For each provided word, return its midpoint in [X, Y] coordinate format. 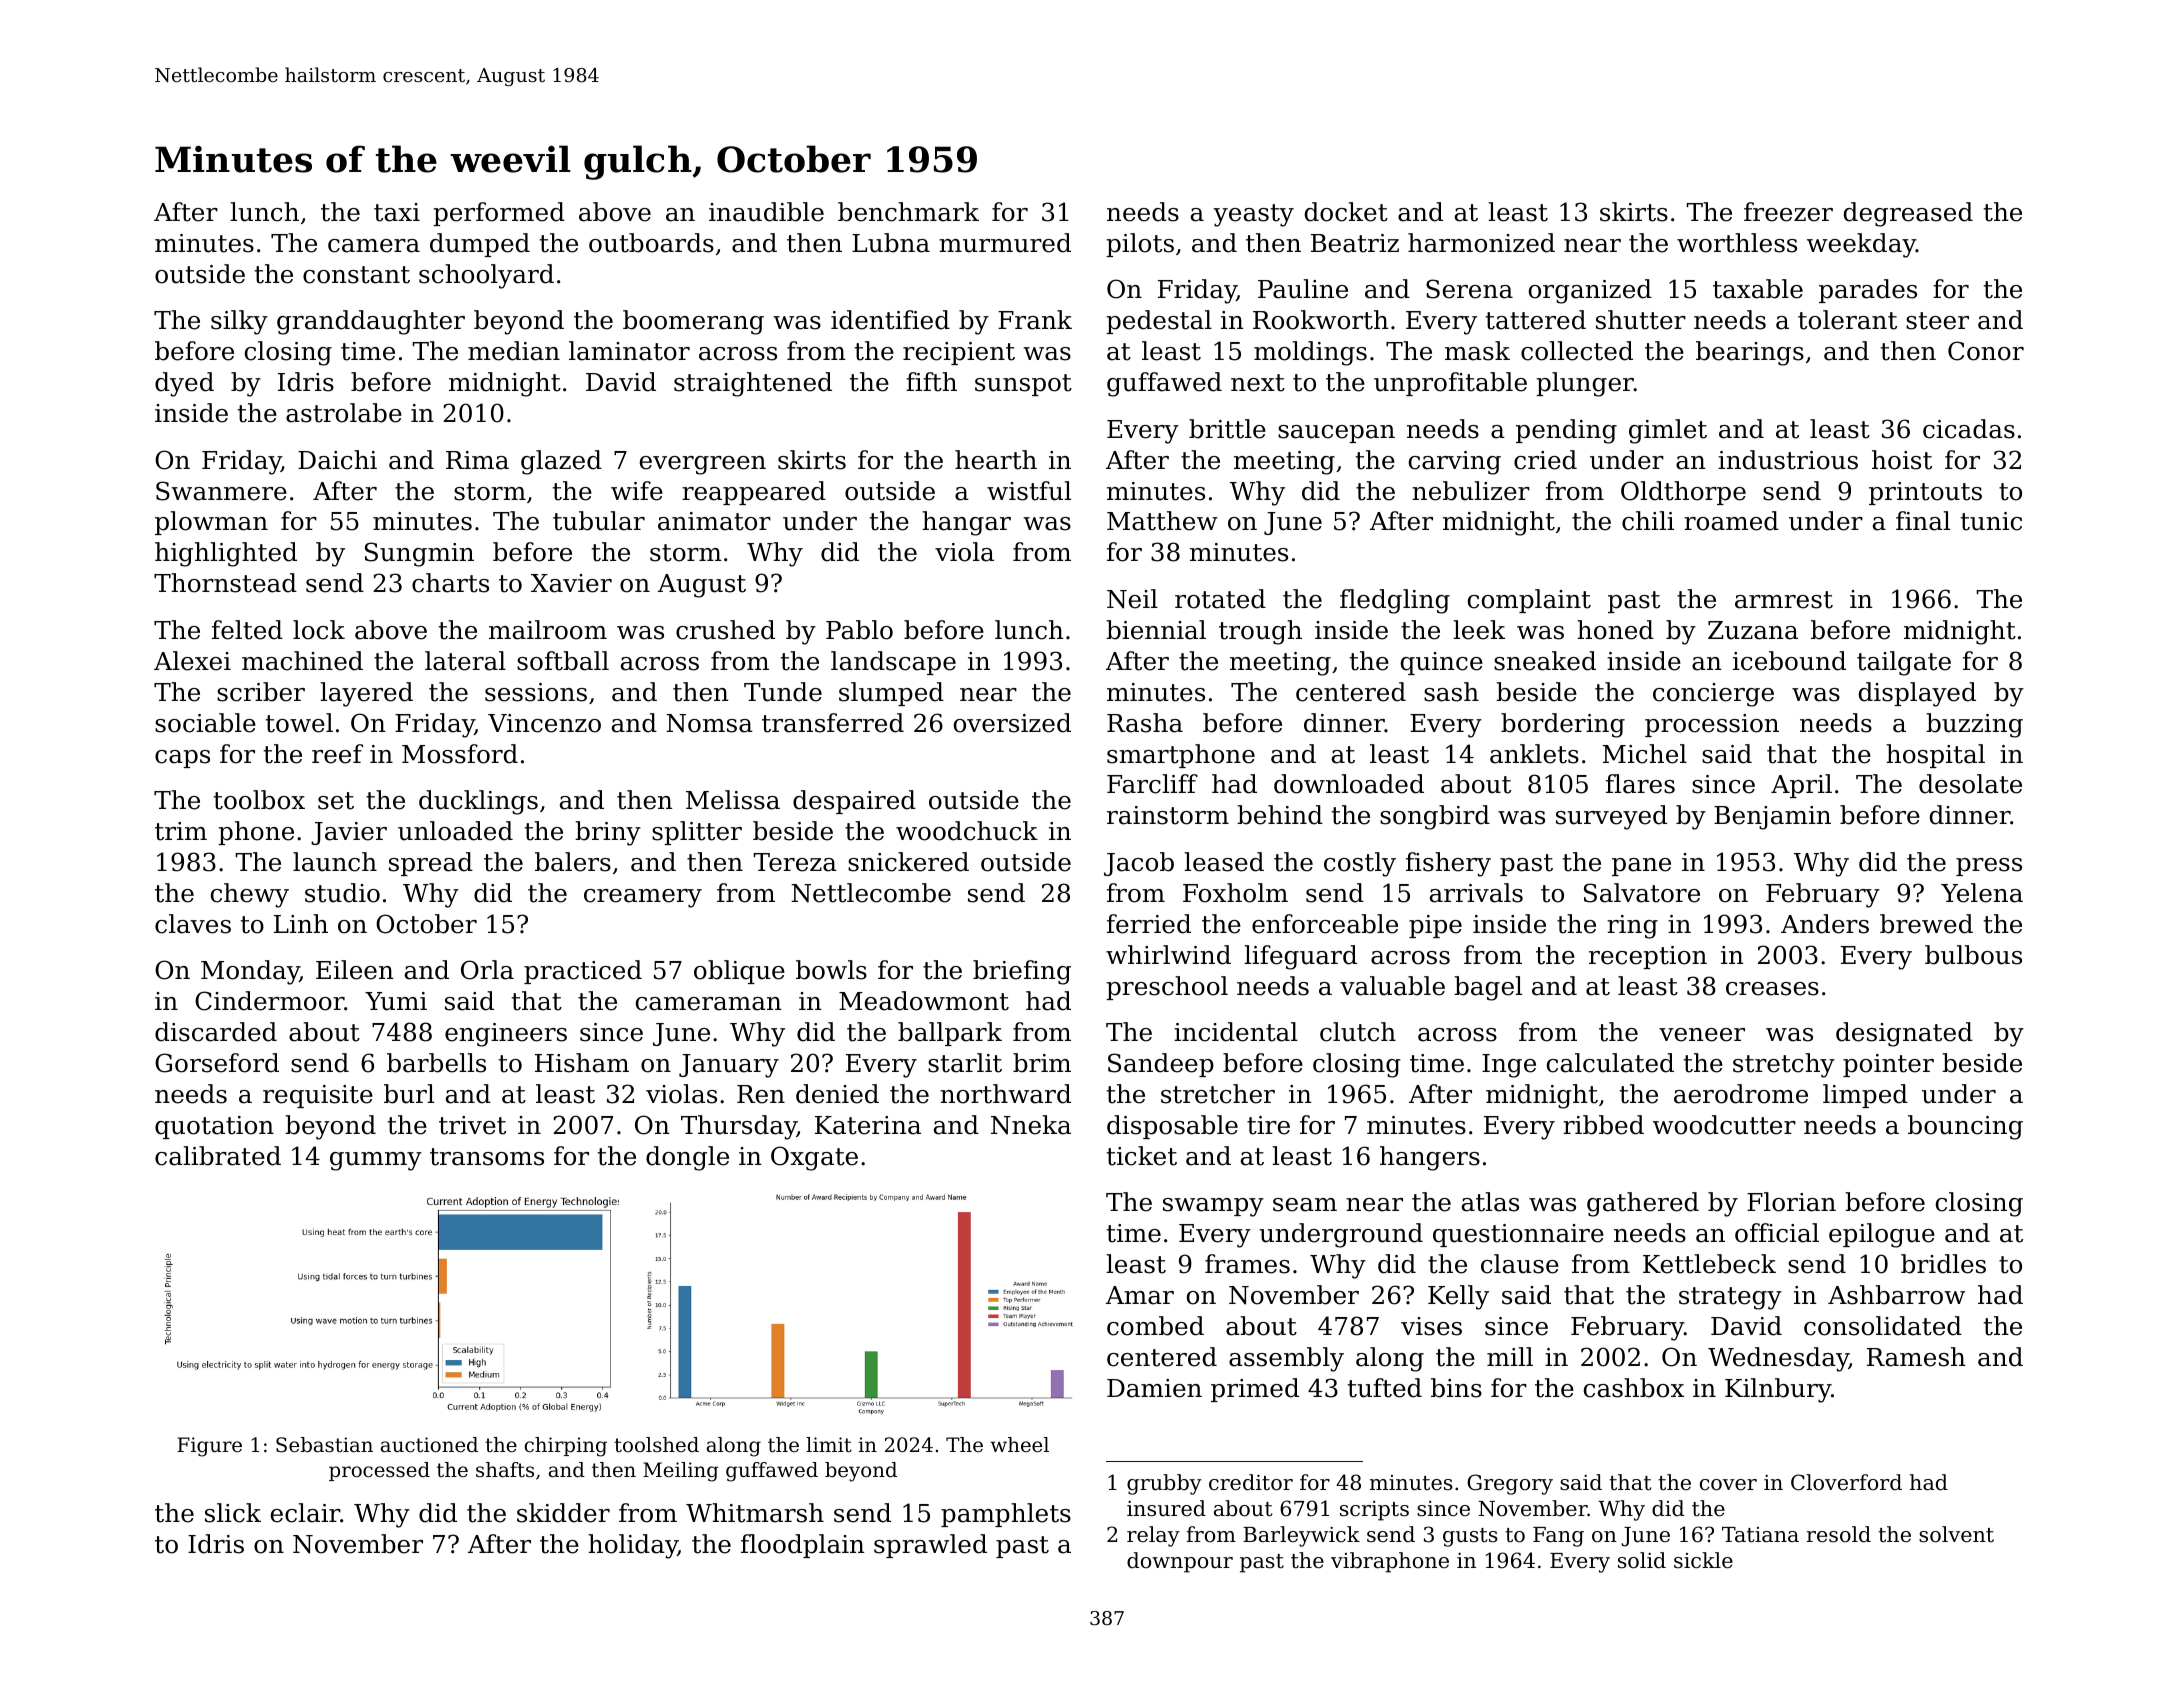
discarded [216, 1032]
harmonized [1481, 243]
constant [356, 275]
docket [1346, 212]
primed [1255, 1390]
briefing [1022, 972]
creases [1772, 989]
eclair [305, 1513]
